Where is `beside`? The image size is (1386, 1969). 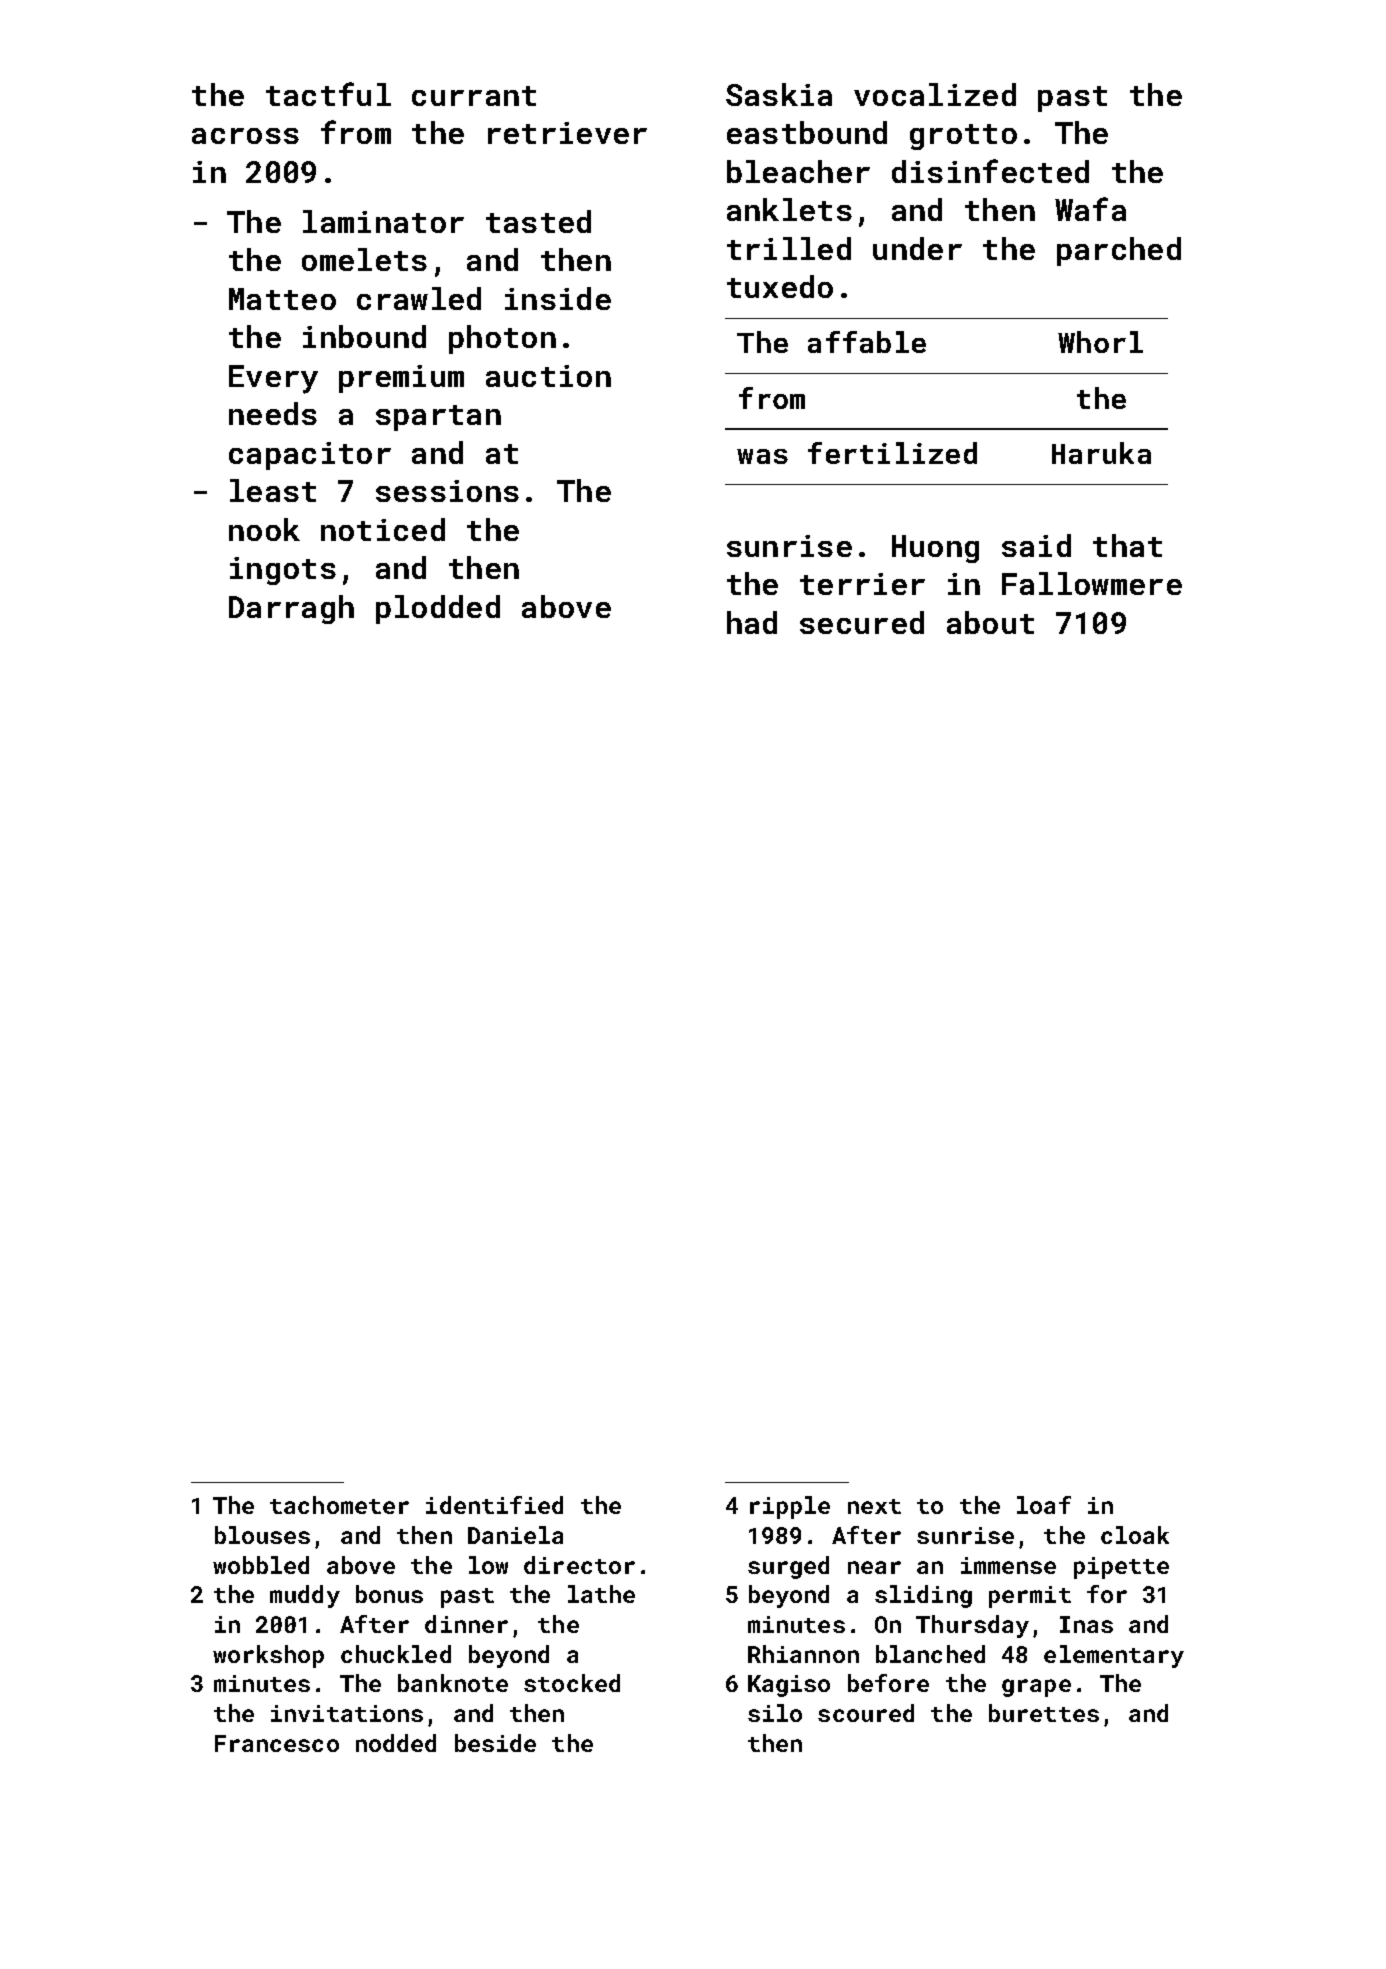 beside is located at coordinates (495, 1743).
